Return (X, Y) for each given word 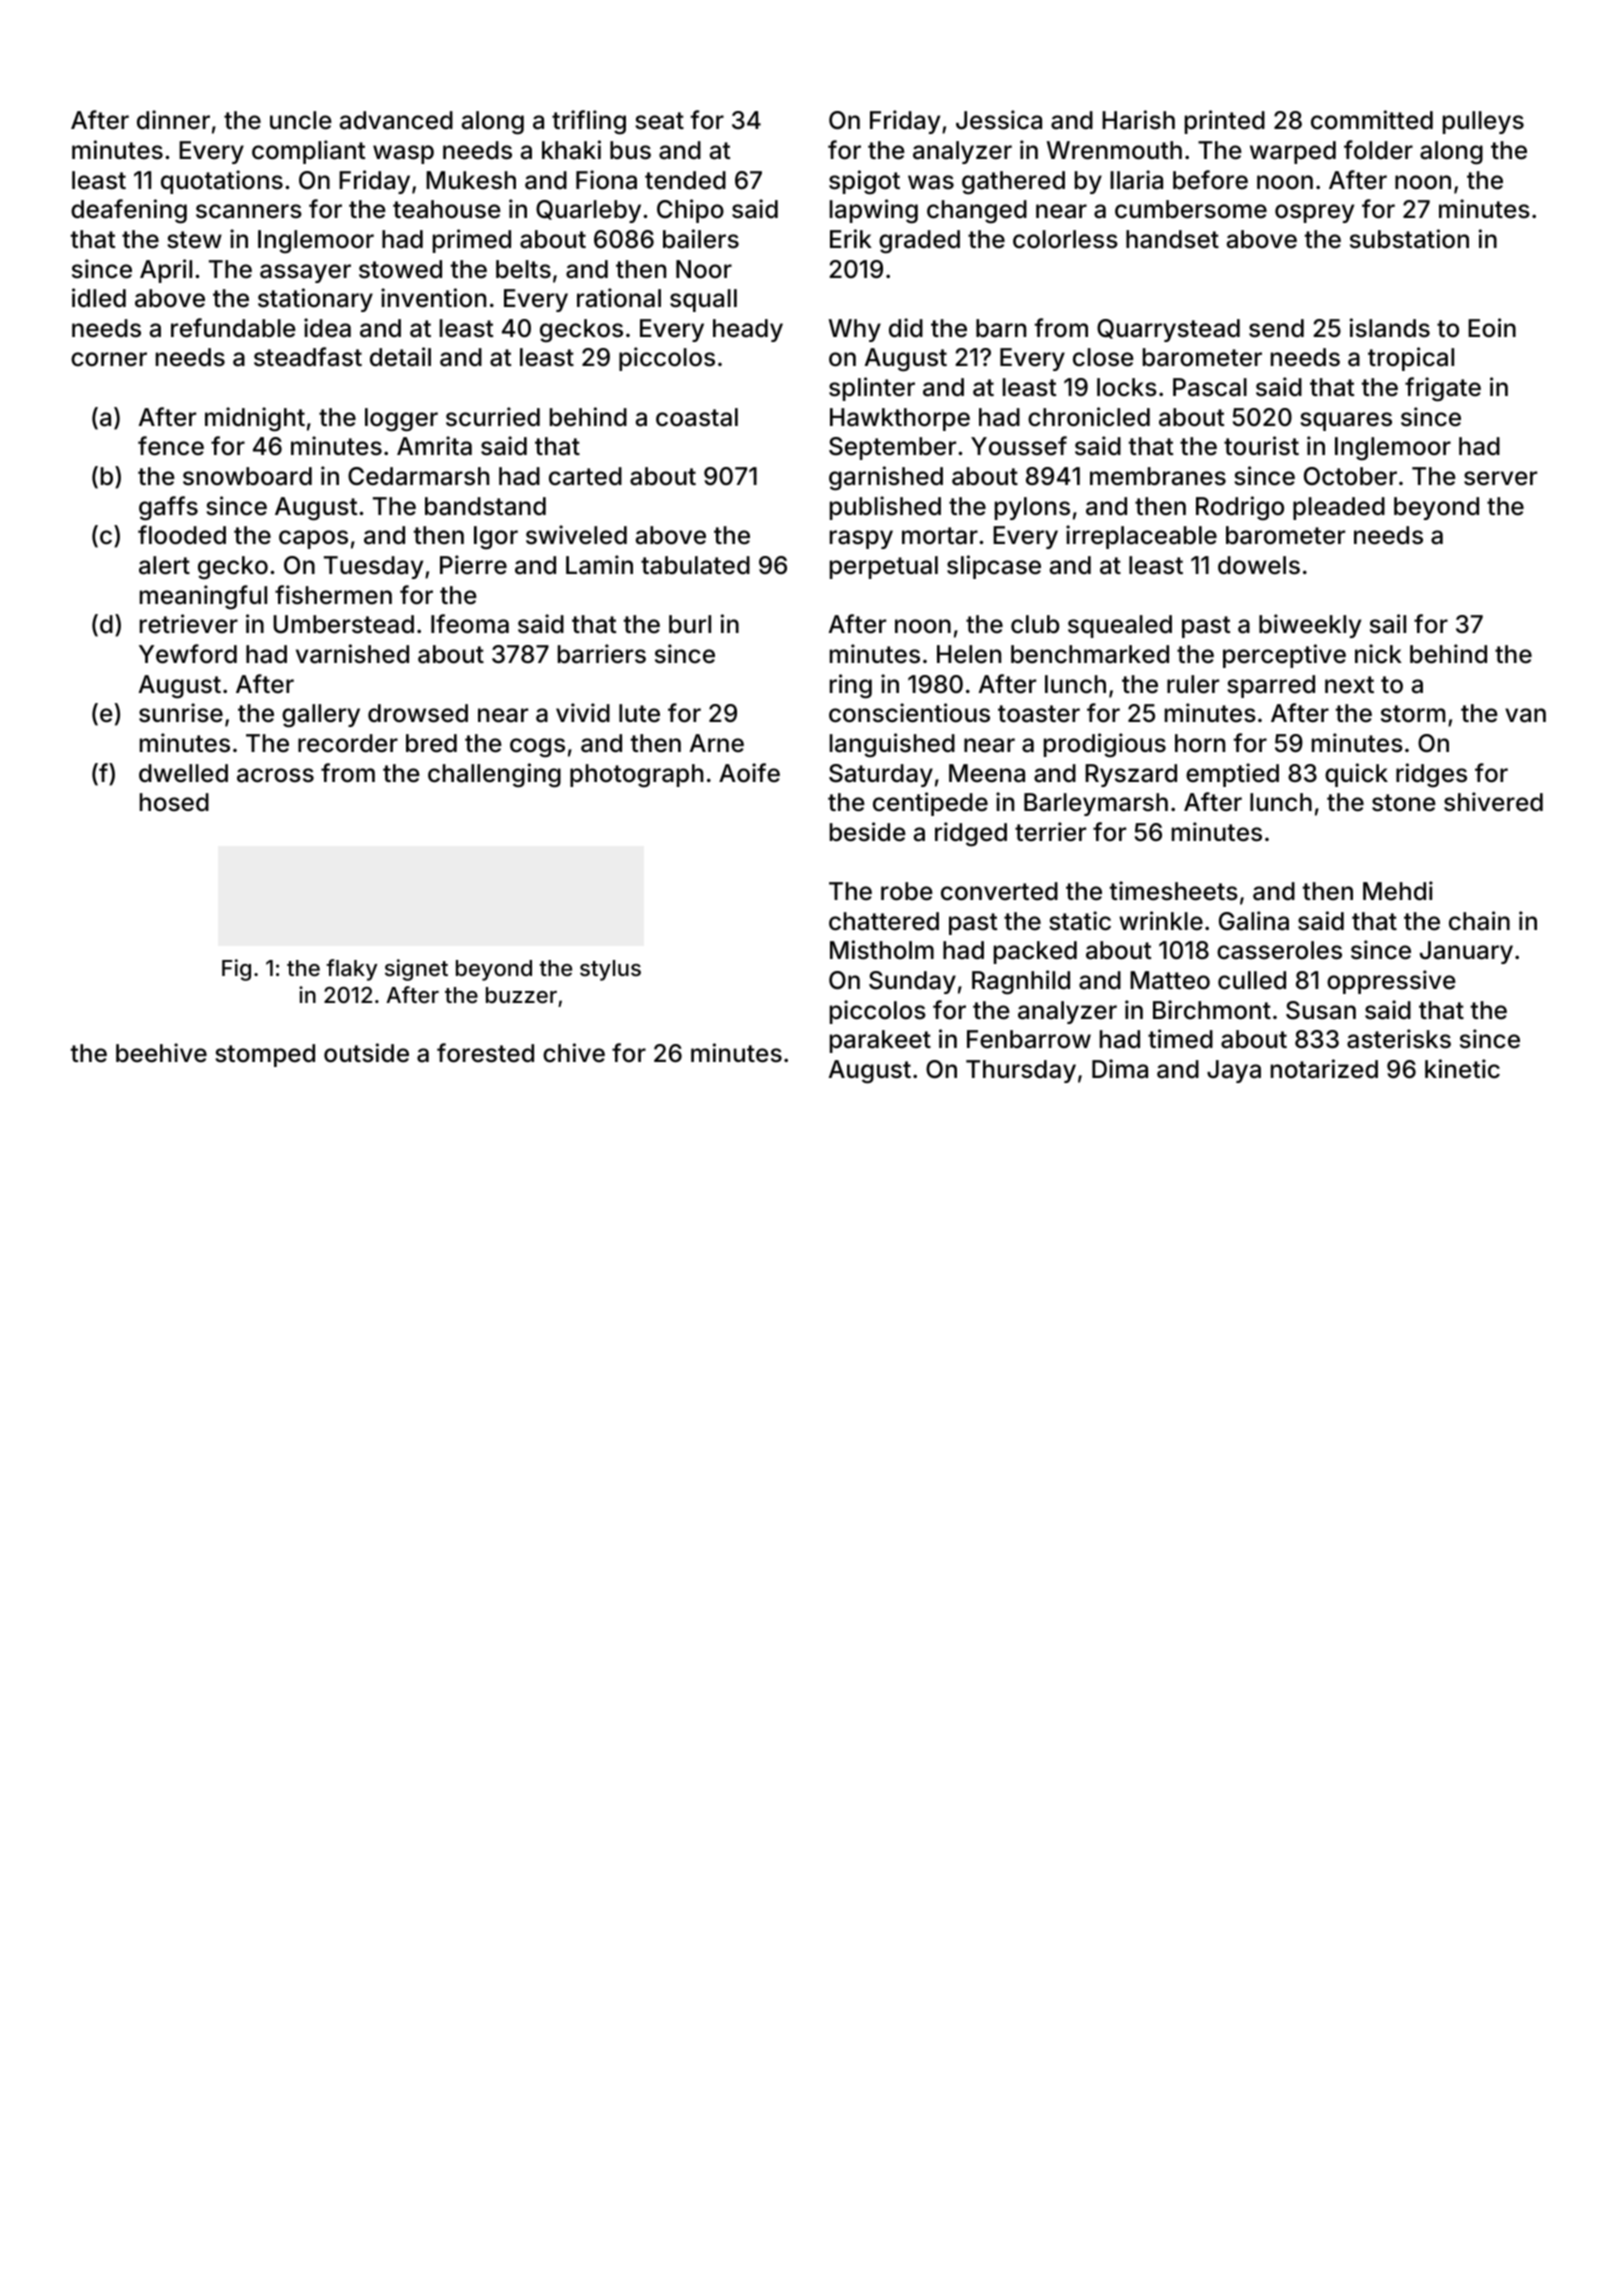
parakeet (880, 1041)
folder (1378, 150)
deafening (129, 211)
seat (659, 121)
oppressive (1391, 982)
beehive (161, 1053)
